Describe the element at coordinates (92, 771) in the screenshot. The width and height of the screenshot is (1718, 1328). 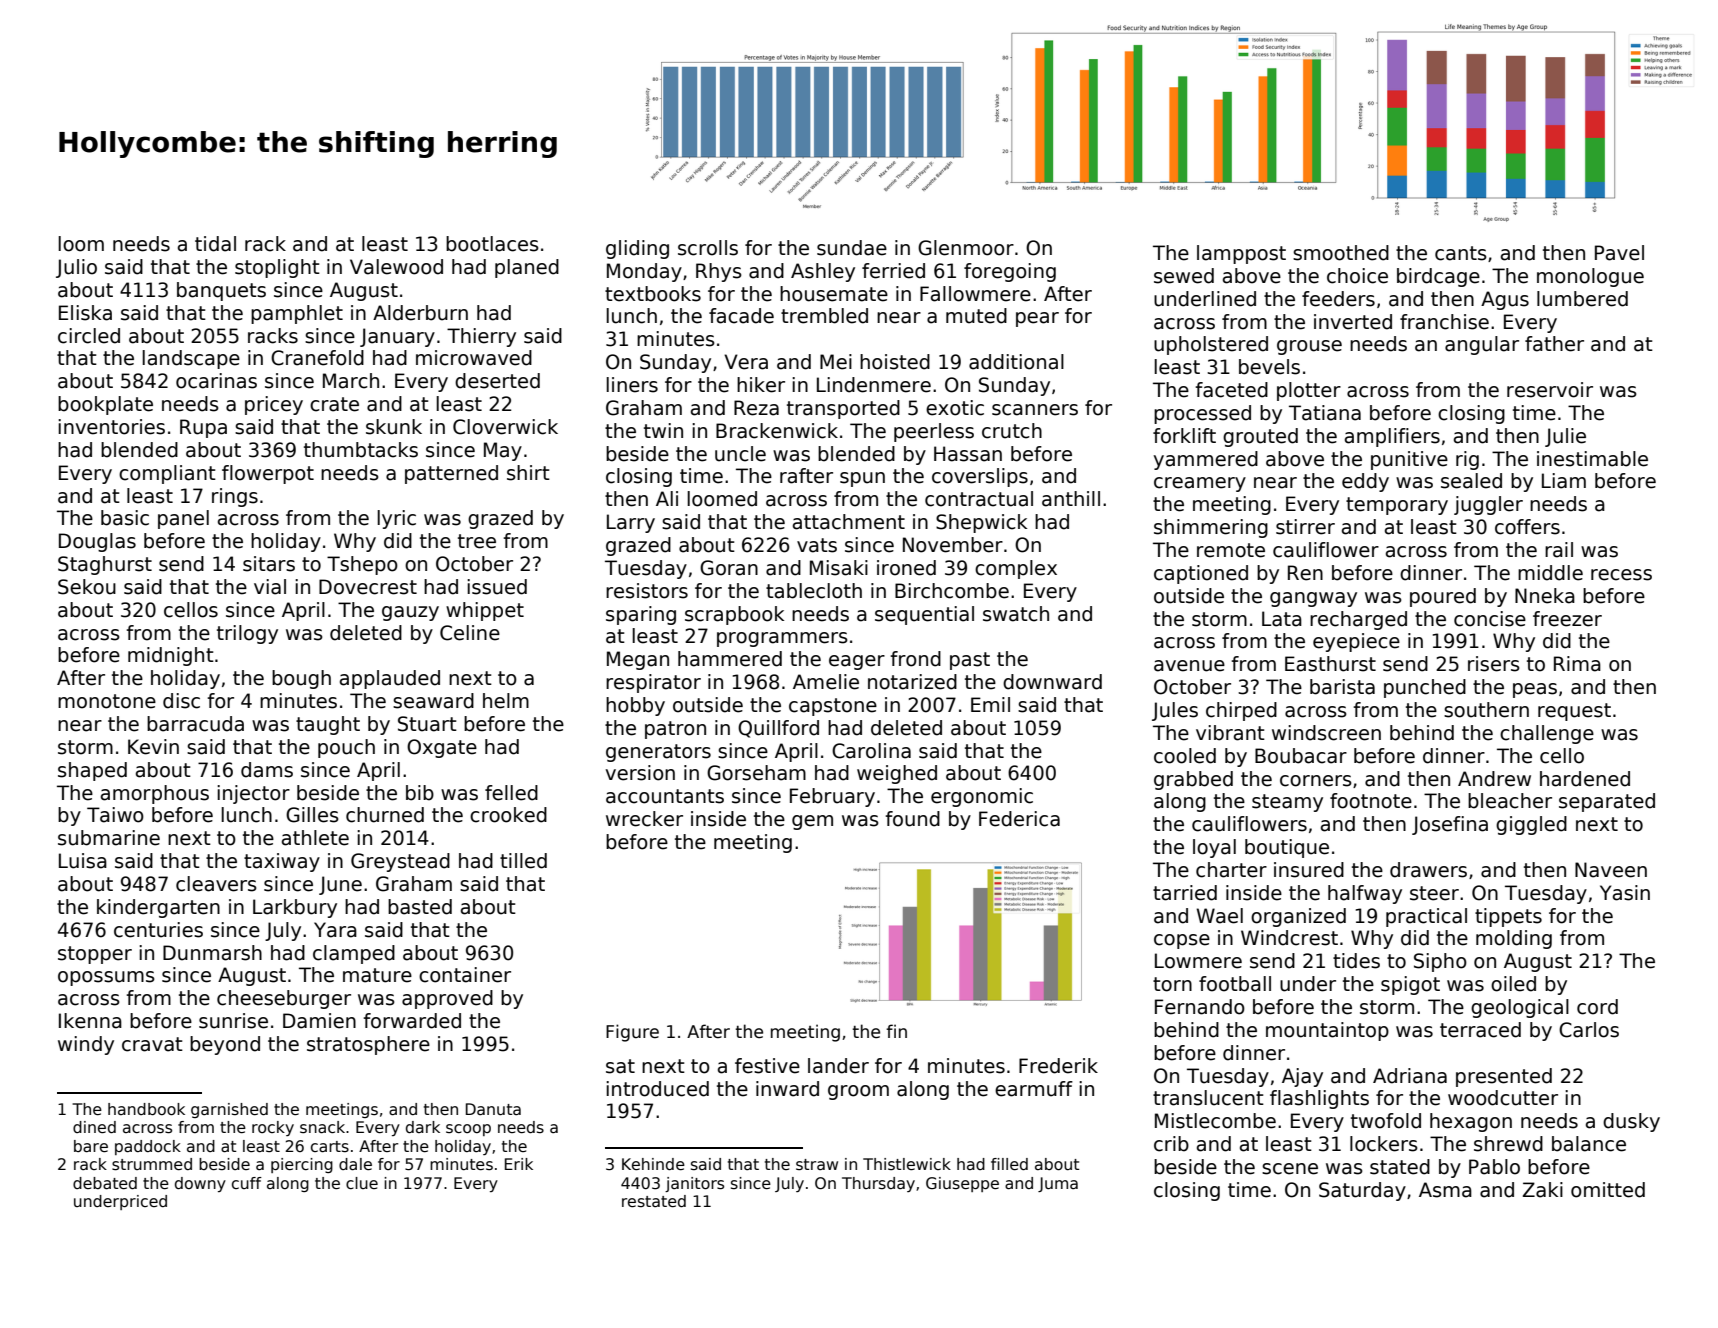
I see `shaped` at that location.
